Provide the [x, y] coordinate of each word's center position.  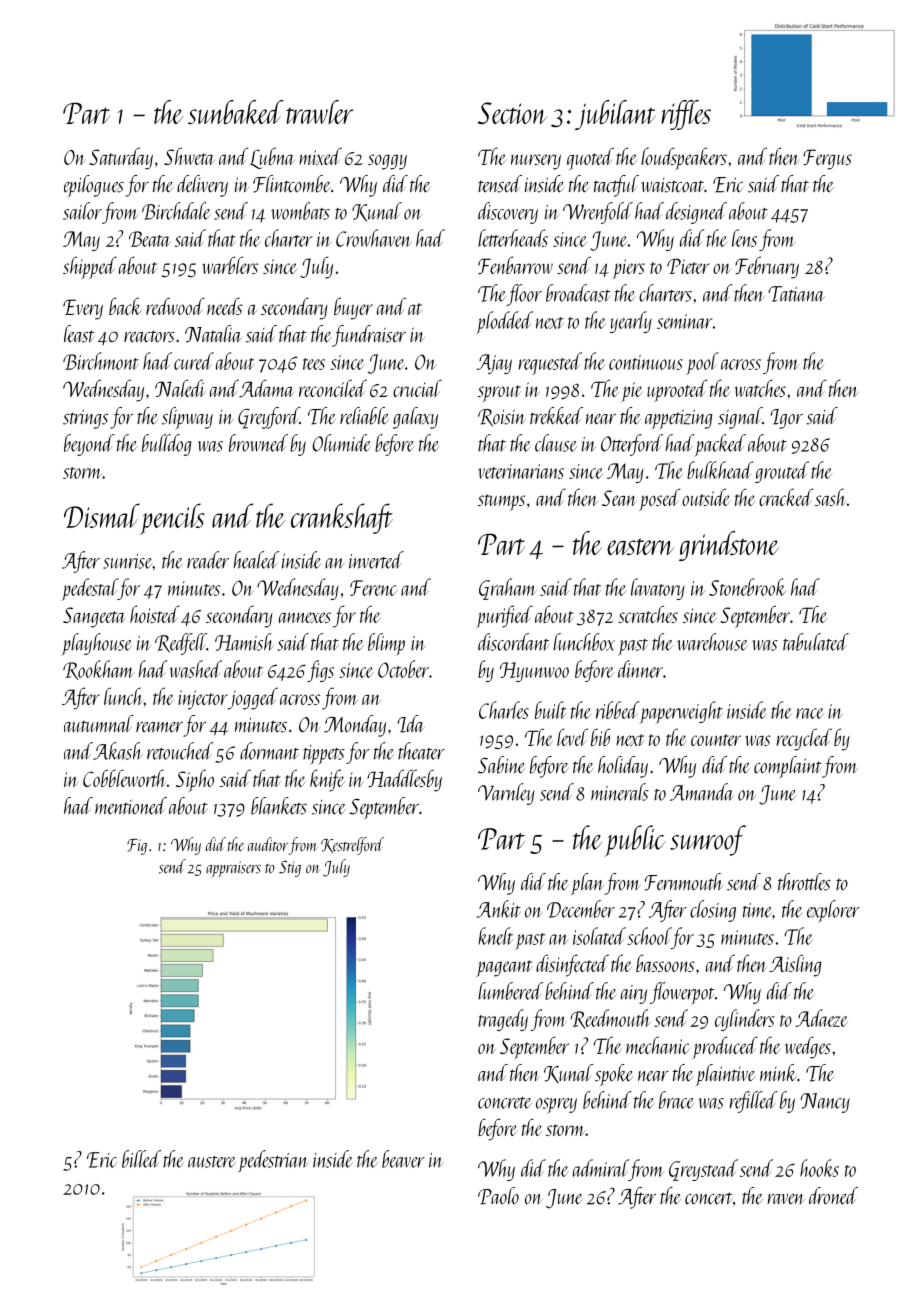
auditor [268, 844]
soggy [387, 162]
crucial [417, 388]
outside [706, 497]
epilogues [94, 186]
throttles [804, 882]
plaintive [725, 1075]
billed [141, 1159]
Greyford [269, 418]
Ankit [498, 909]
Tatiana [796, 294]
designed [696, 213]
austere [212, 1162]
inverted [376, 560]
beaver [403, 1159]
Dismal [102, 515]
